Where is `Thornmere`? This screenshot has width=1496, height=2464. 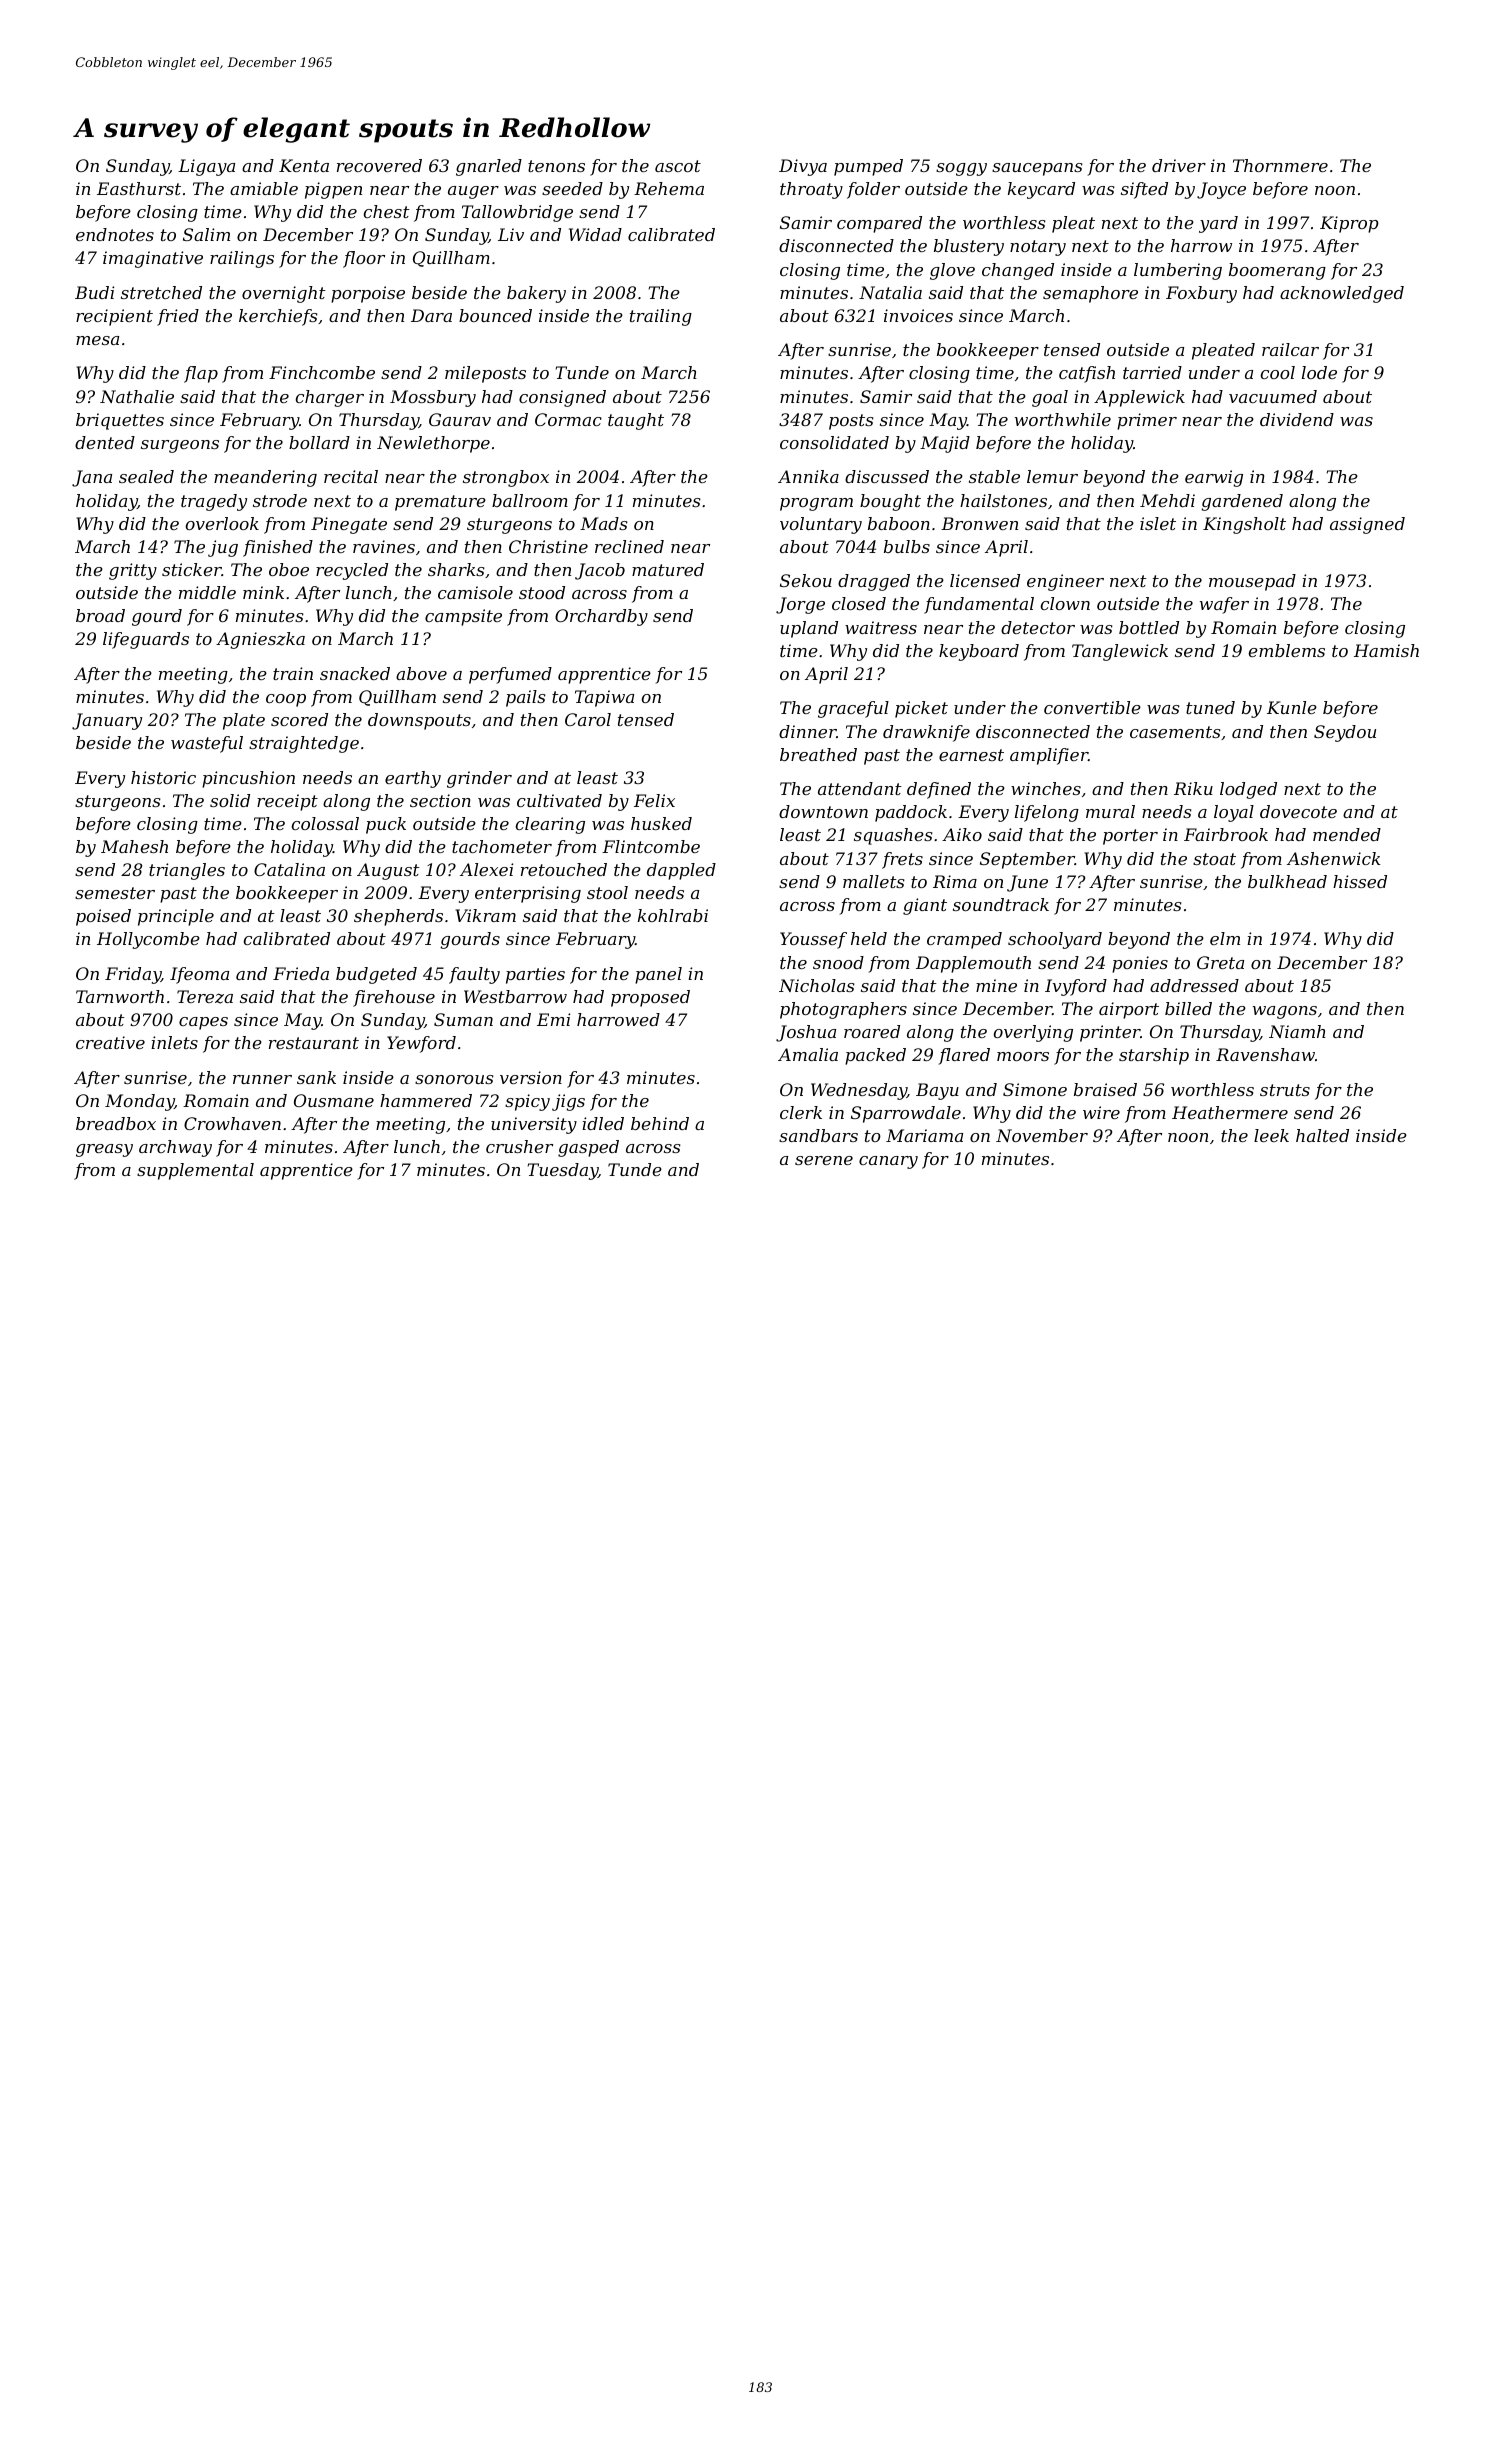
Thornmere is located at coordinates (1280, 165).
